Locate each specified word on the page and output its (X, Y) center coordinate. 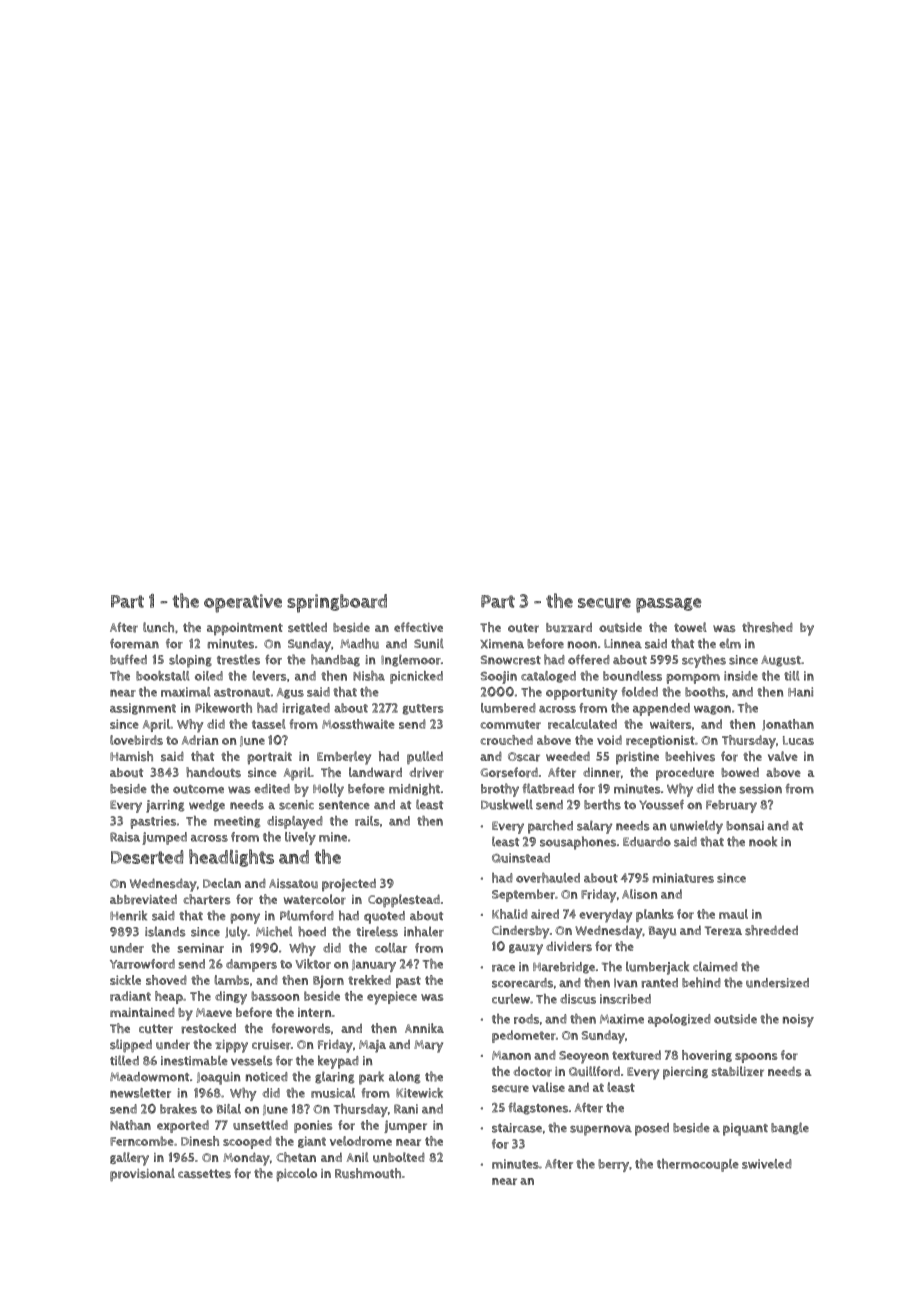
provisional (142, 1175)
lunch (158, 627)
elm (730, 643)
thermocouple (698, 1165)
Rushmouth (368, 1173)
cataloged (548, 677)
